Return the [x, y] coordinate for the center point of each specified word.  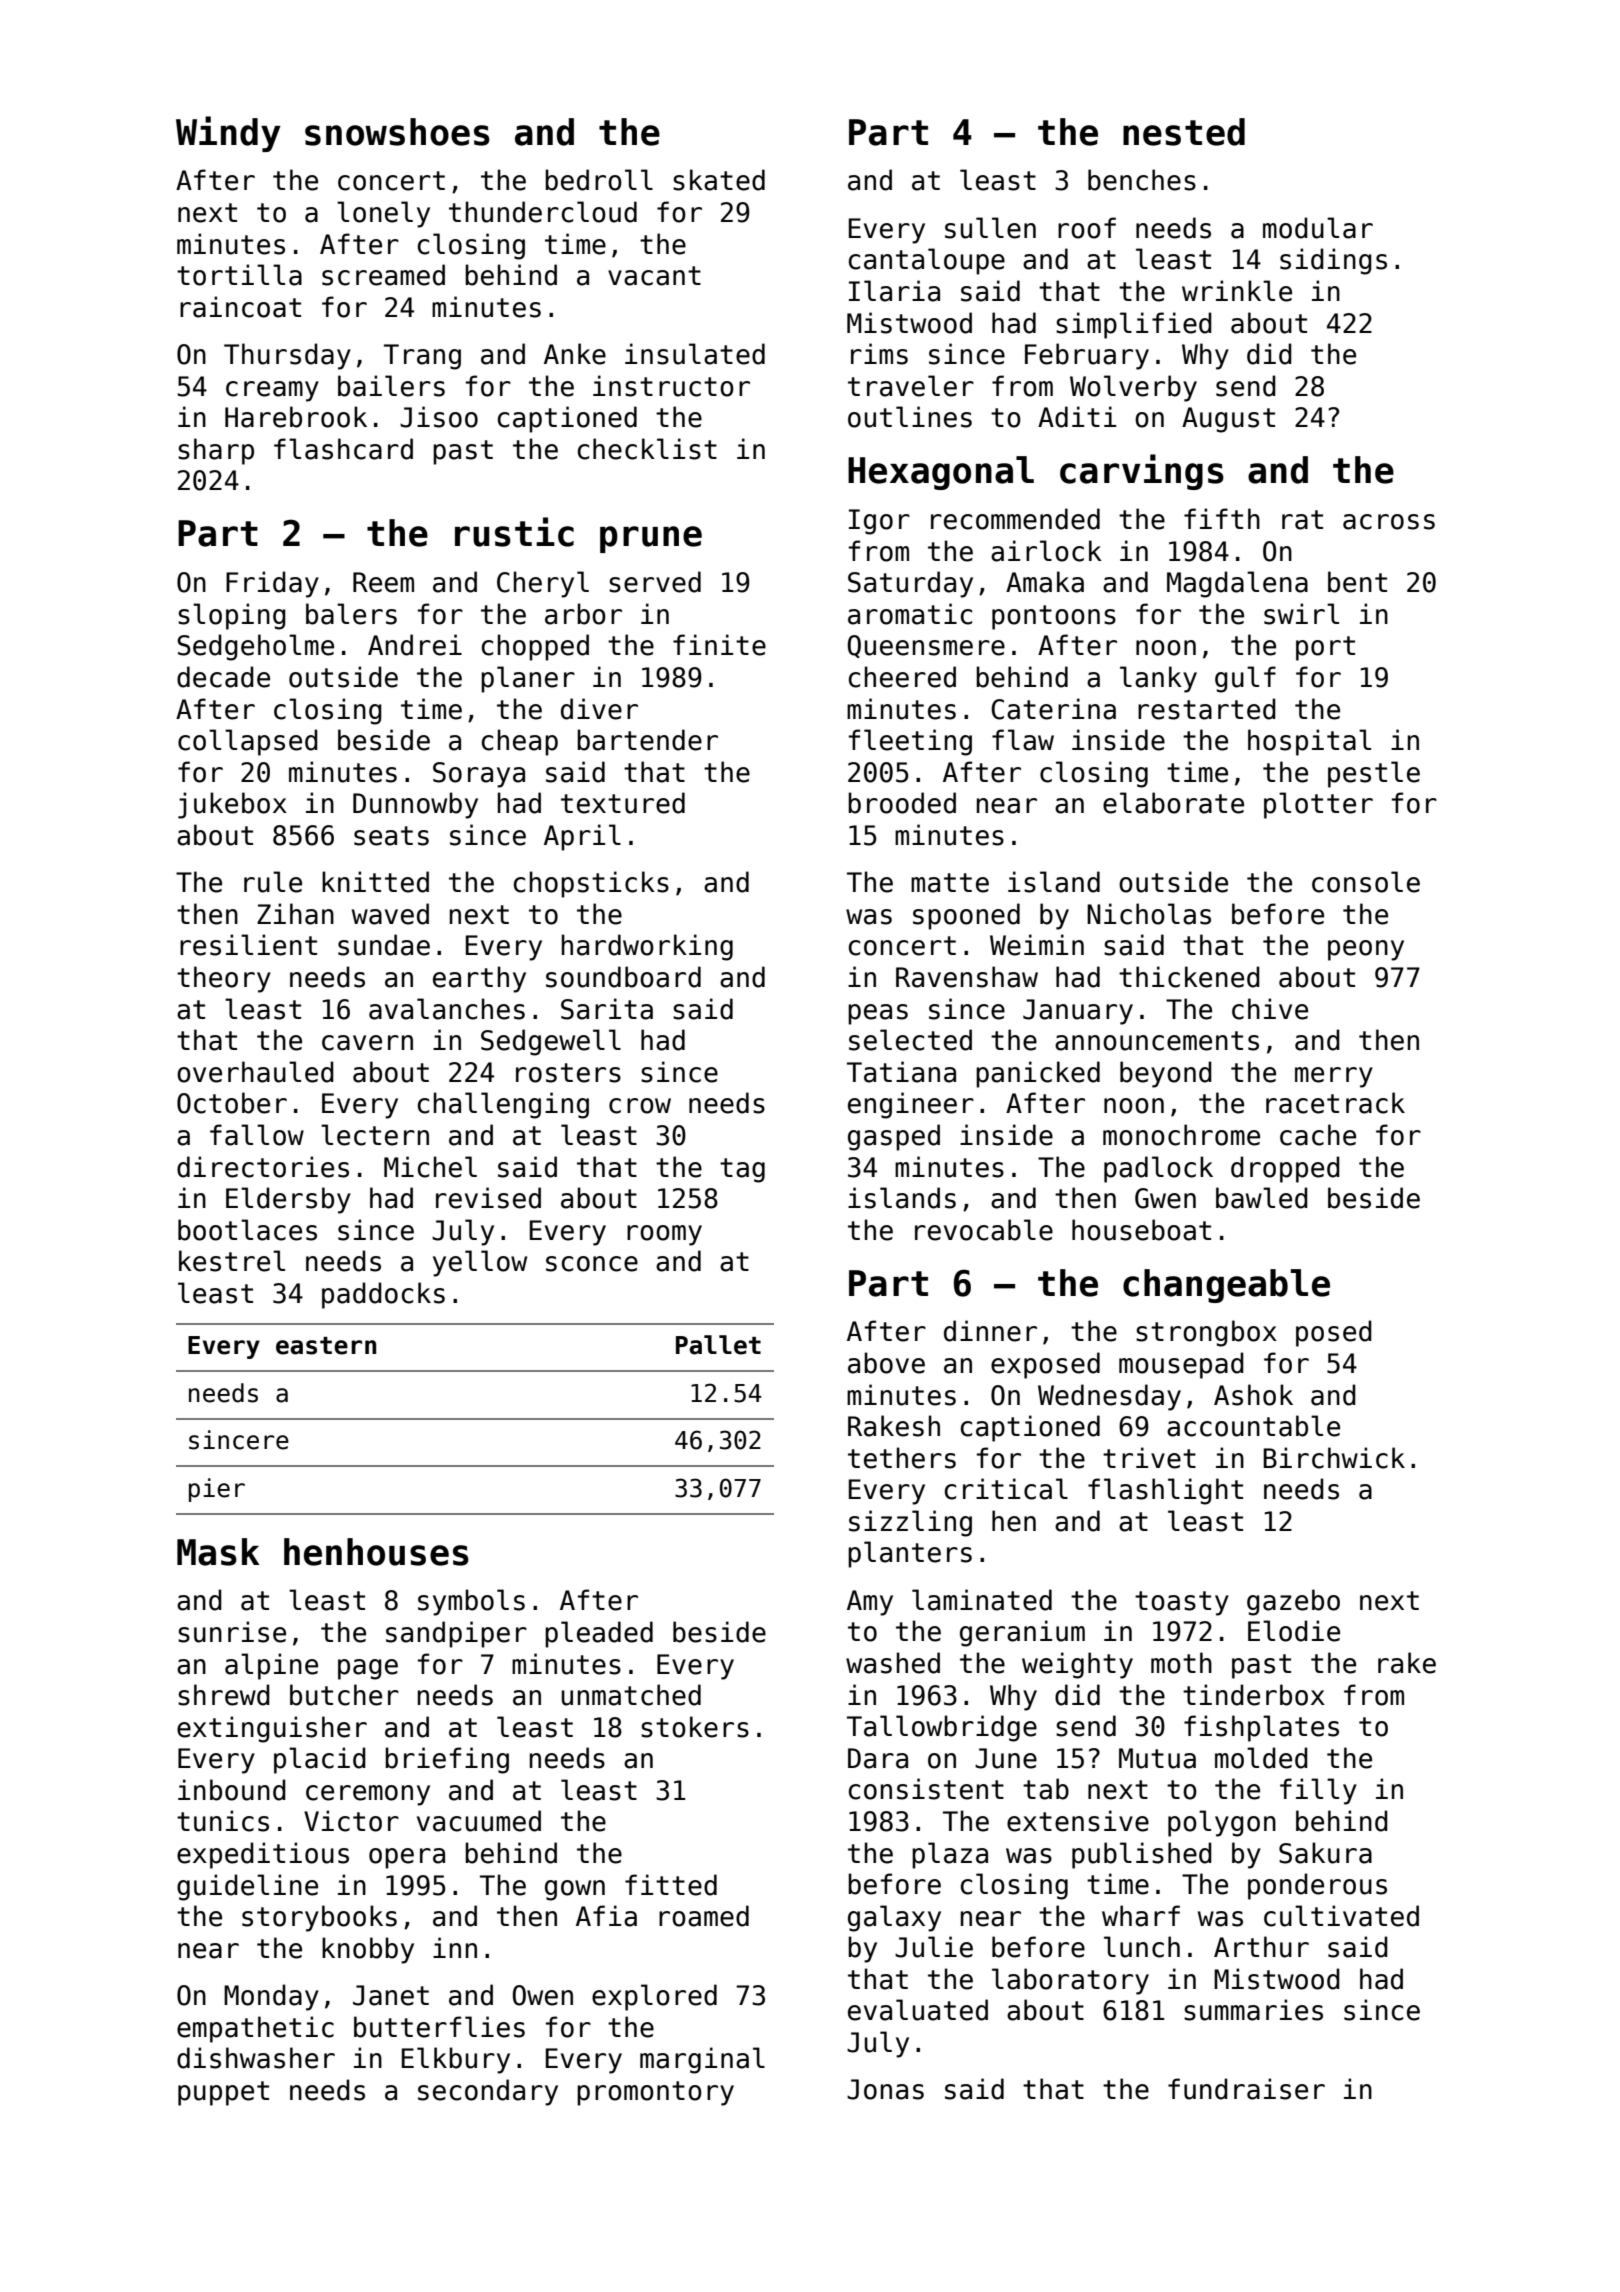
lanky [1158, 679]
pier [217, 1490]
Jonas [885, 2089]
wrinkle [1237, 291]
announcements [1157, 1041]
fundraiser [1246, 2089]
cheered [902, 677]
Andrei [415, 645]
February [1087, 356]
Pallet [718, 1345]
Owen [543, 1995]
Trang [422, 357]
